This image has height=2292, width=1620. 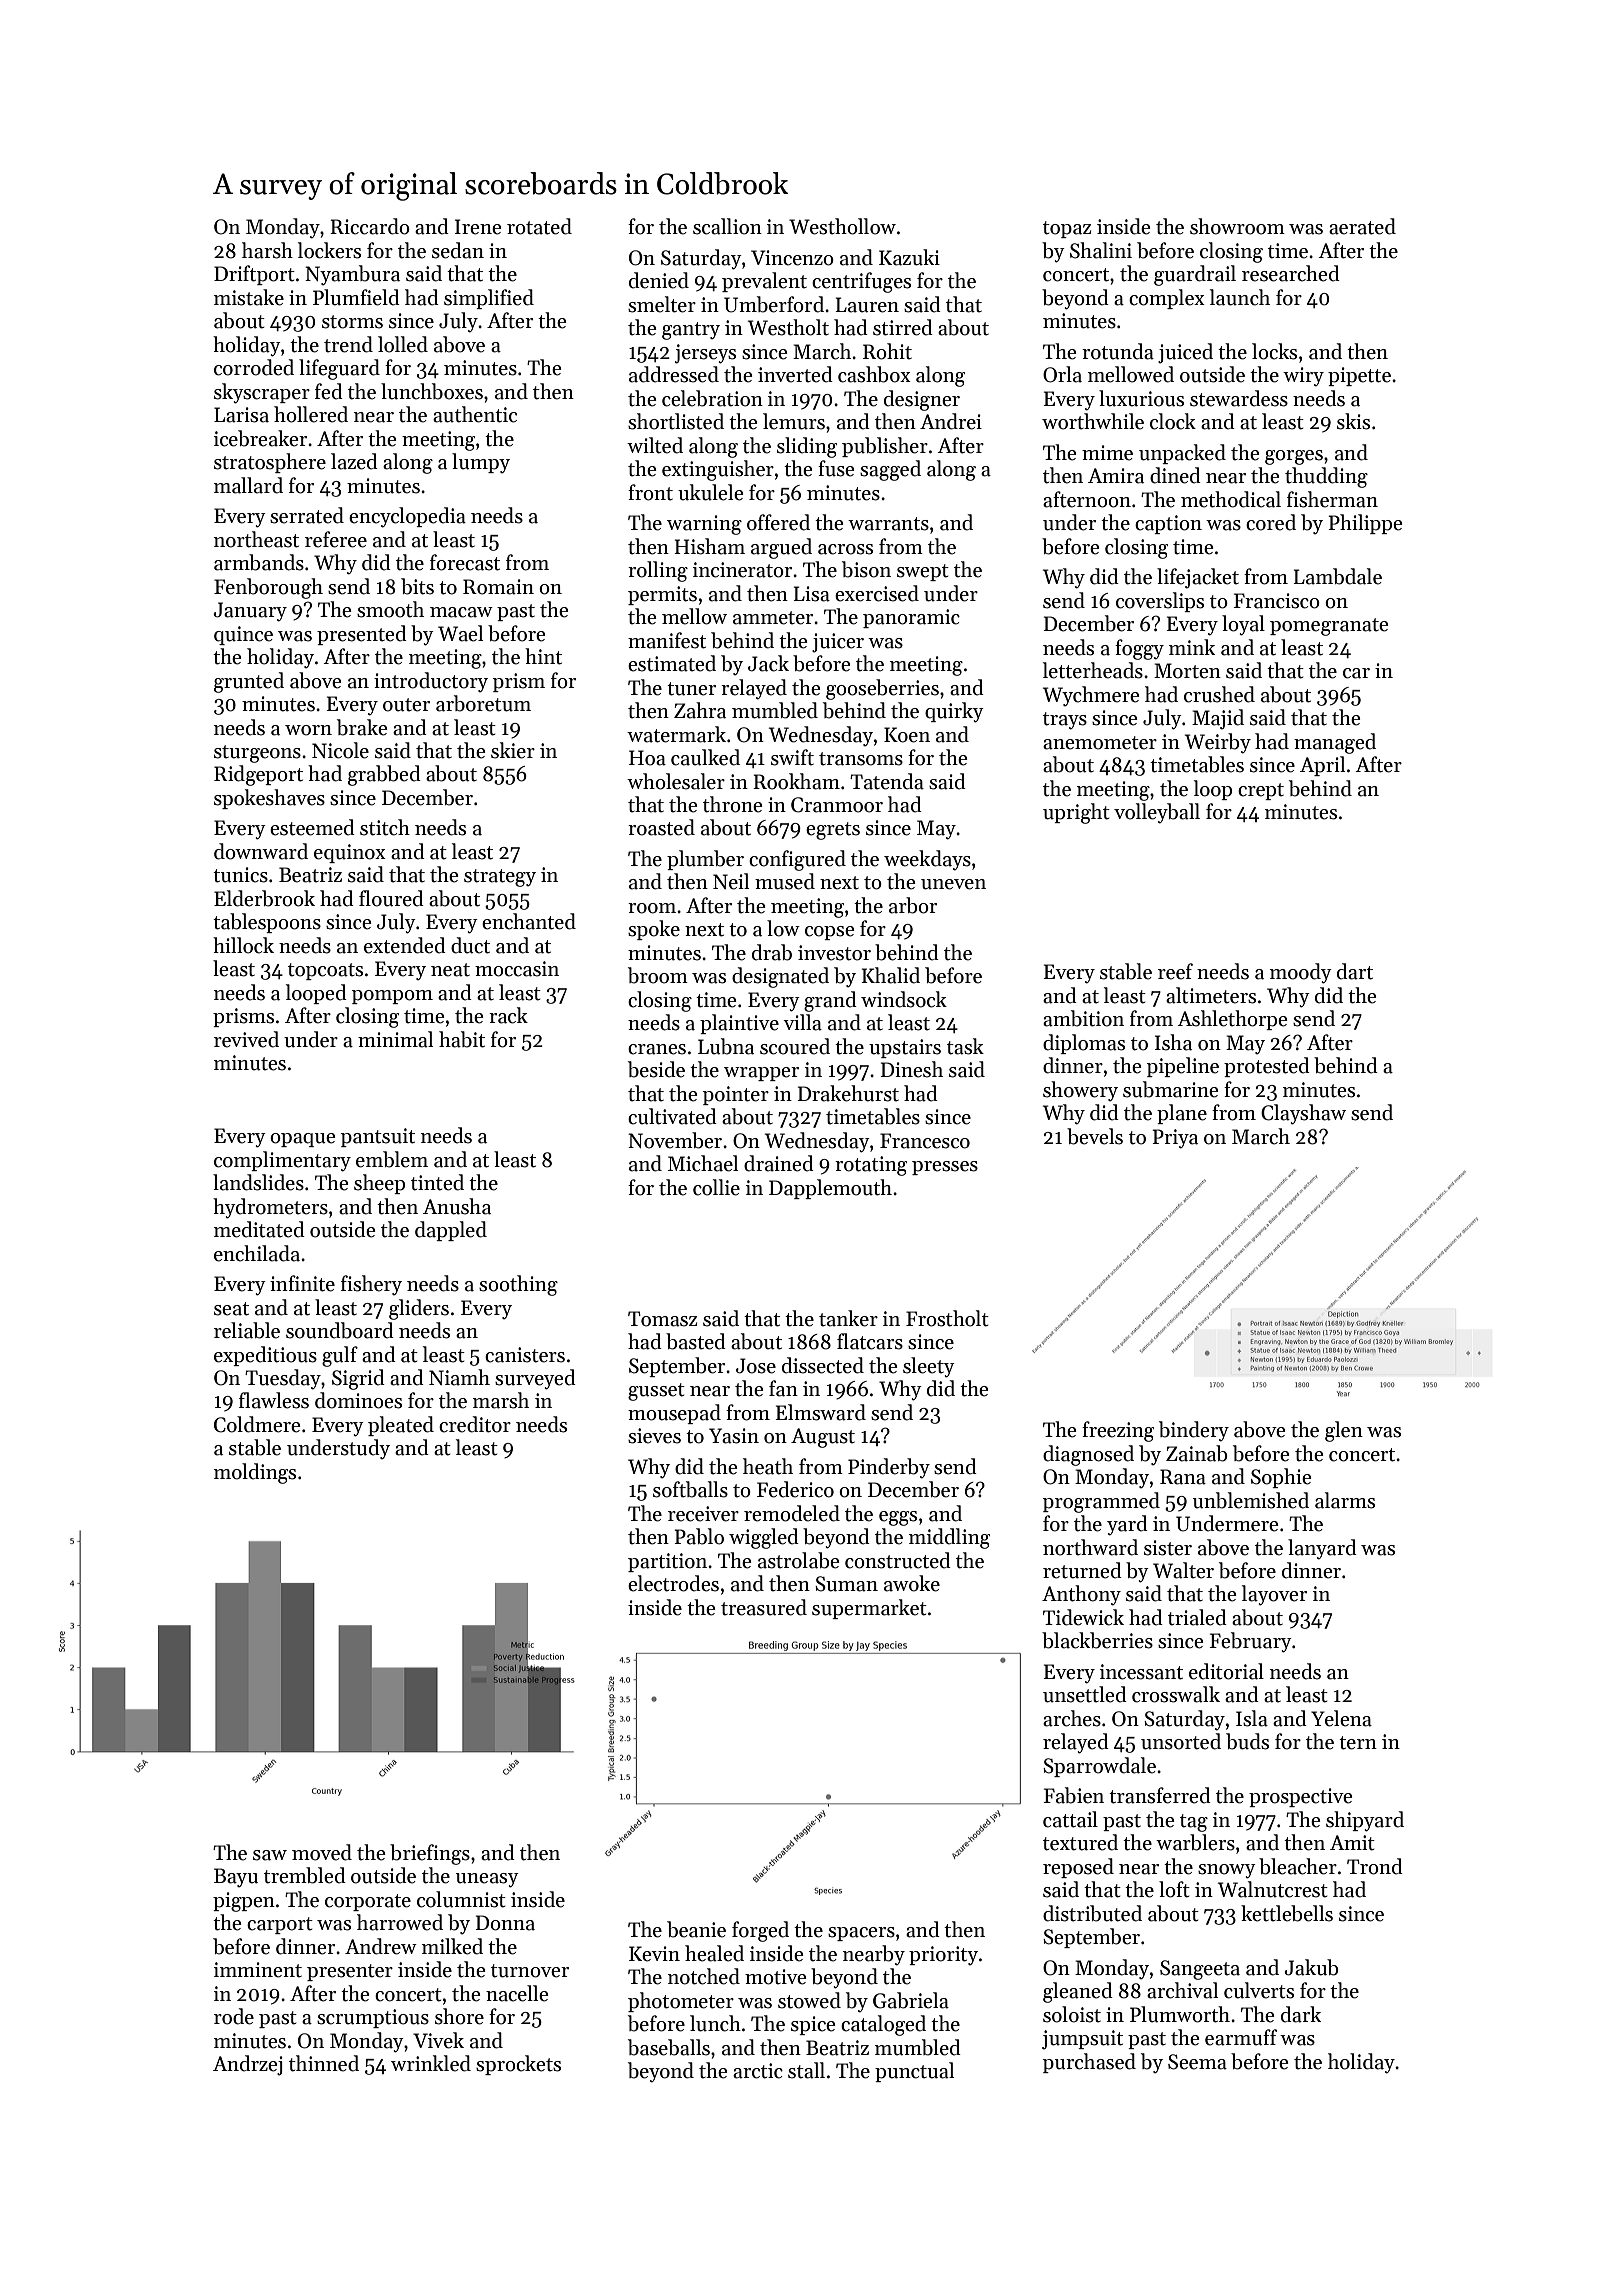 What do you see at coordinates (258, 775) in the image?
I see `Ridgeport` at bounding box center [258, 775].
